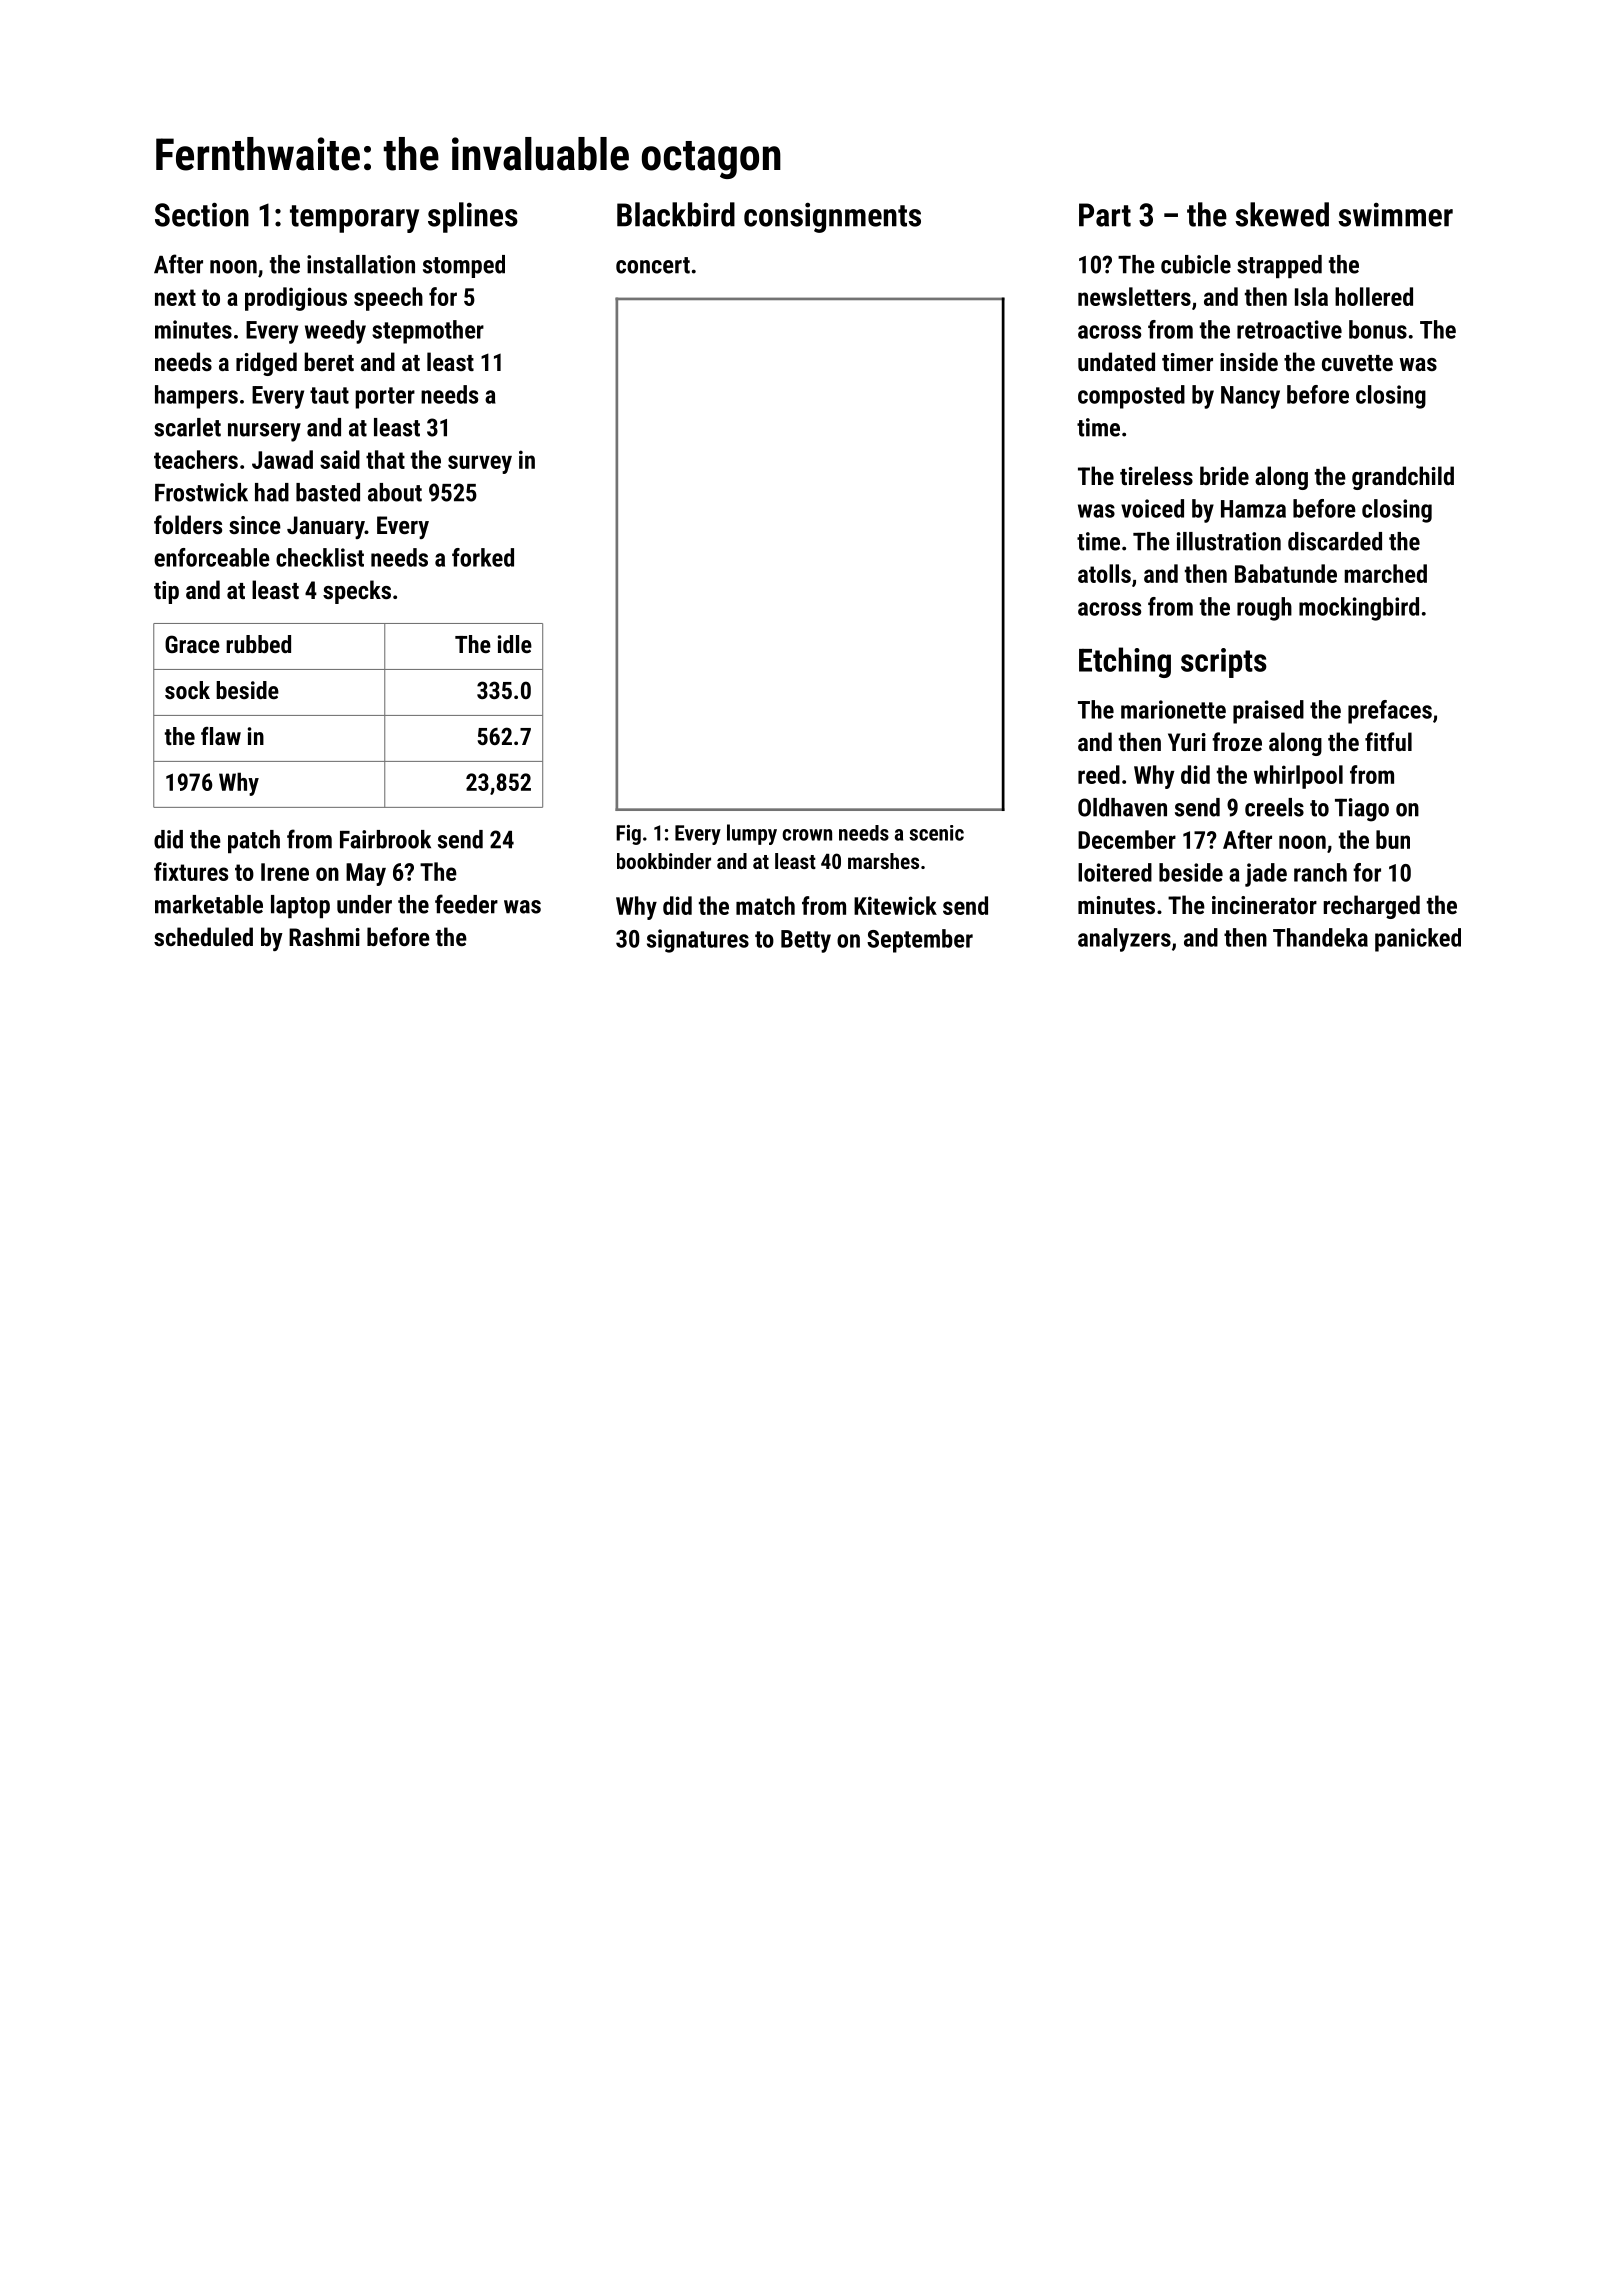 This screenshot has width=1620, height=2292. What do you see at coordinates (254, 841) in the screenshot?
I see `patch` at bounding box center [254, 841].
